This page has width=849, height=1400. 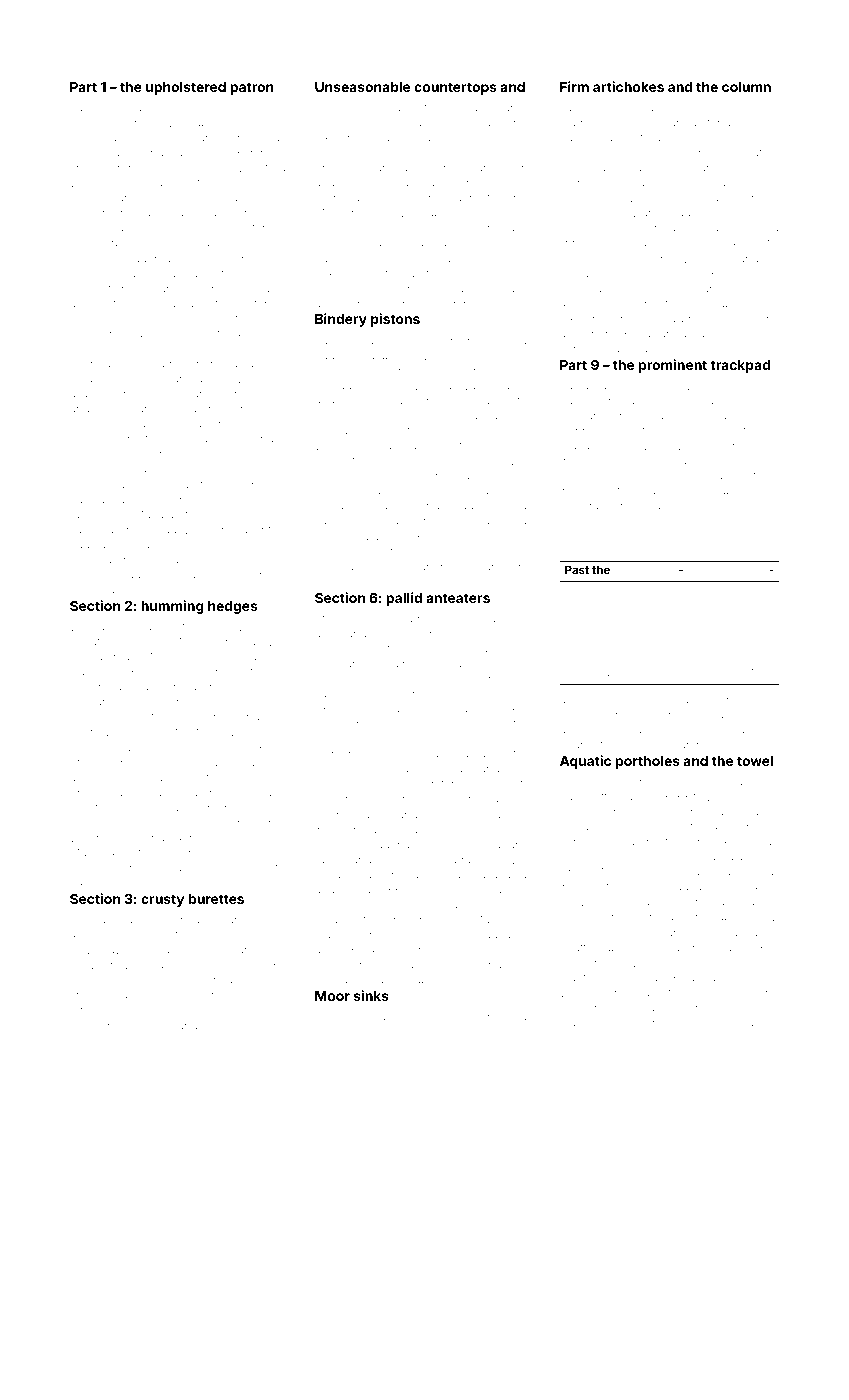 What do you see at coordinates (480, 1016) in the page?
I see `Brookshaw` at bounding box center [480, 1016].
